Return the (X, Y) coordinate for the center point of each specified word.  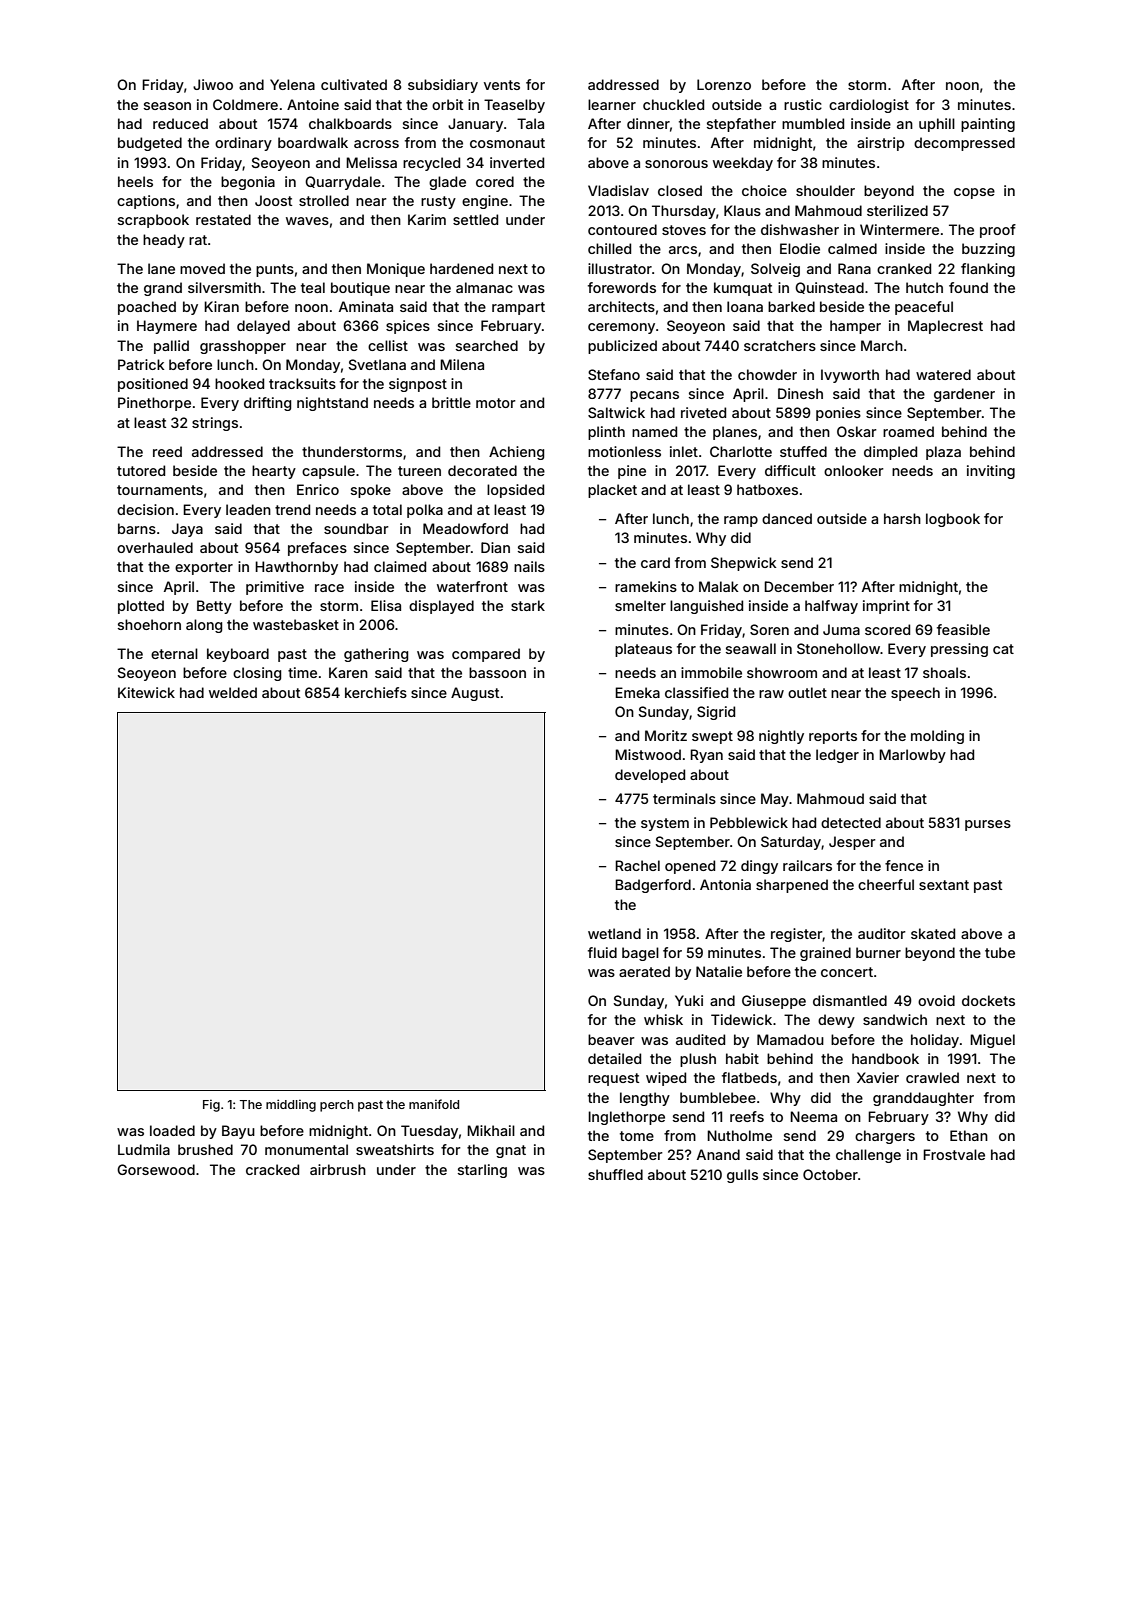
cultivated (354, 84)
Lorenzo (724, 84)
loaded (172, 1130)
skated (933, 933)
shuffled (615, 1174)
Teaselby (514, 106)
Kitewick (146, 692)
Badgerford (653, 886)
